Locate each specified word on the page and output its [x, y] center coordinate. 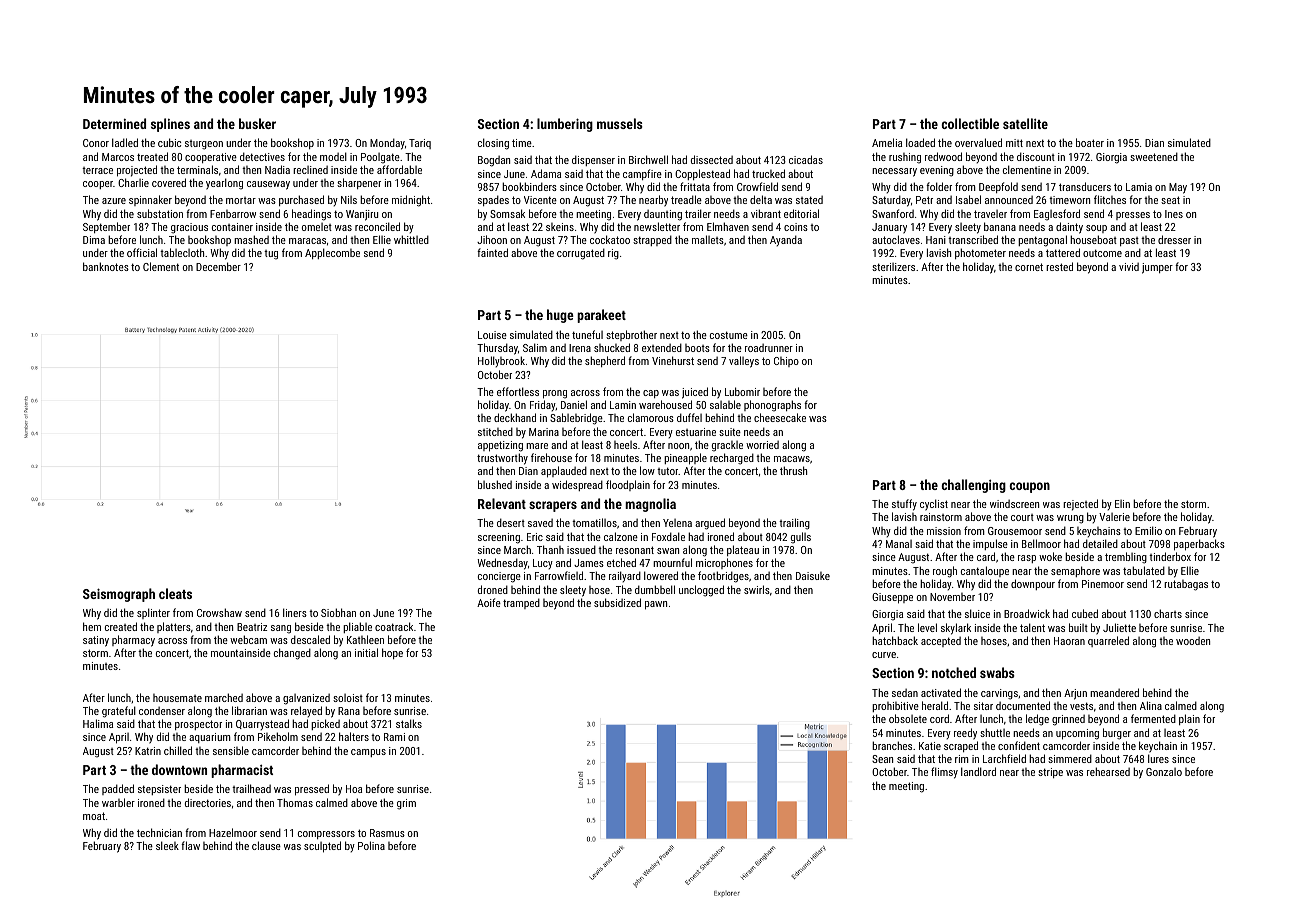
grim [406, 804]
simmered [1070, 758]
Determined [114, 123]
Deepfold [998, 187]
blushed [495, 484]
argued [710, 524]
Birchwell [648, 159]
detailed [1100, 543]
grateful [119, 712]
